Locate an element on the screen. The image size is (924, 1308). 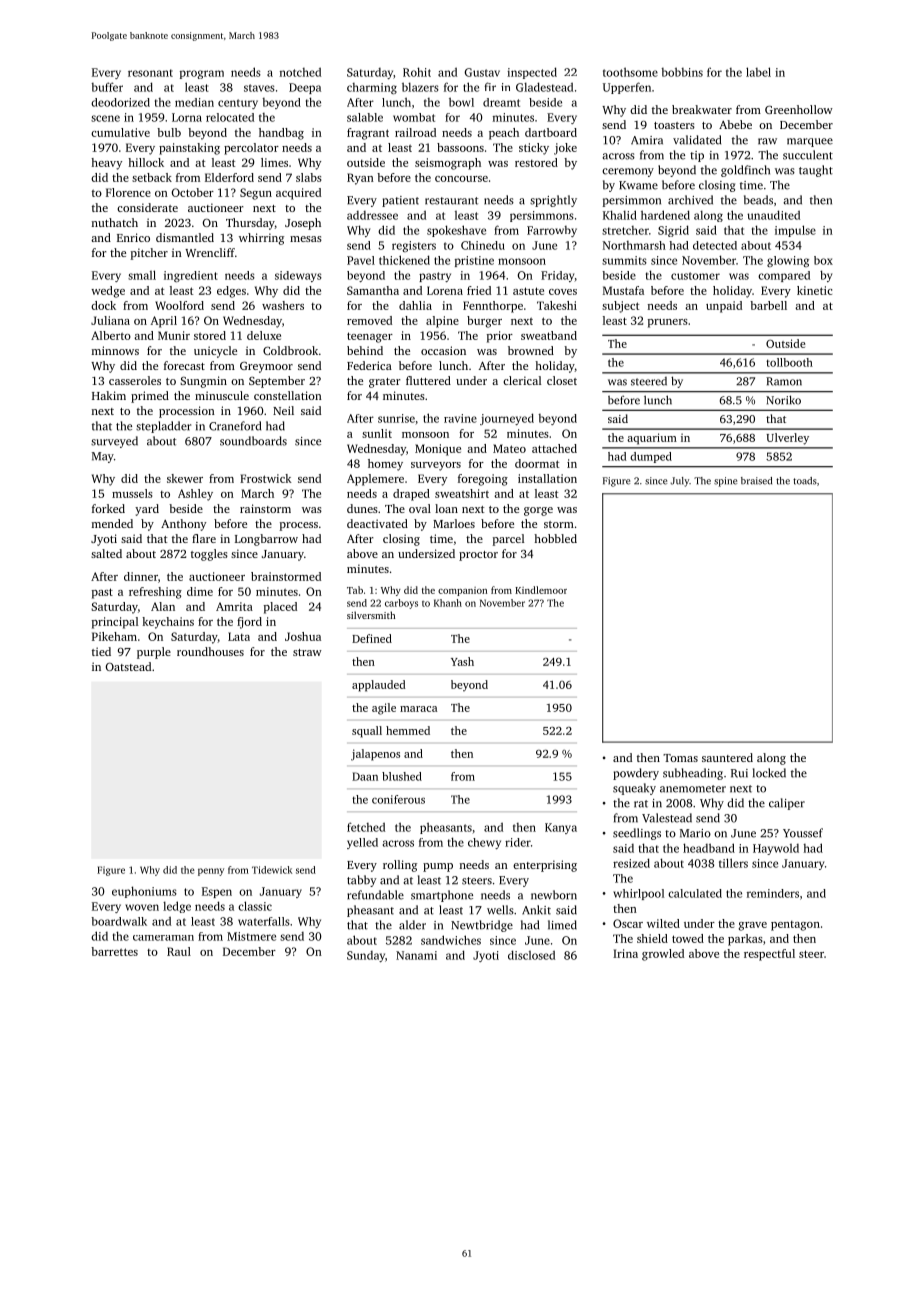
Yash is located at coordinates (462, 661).
